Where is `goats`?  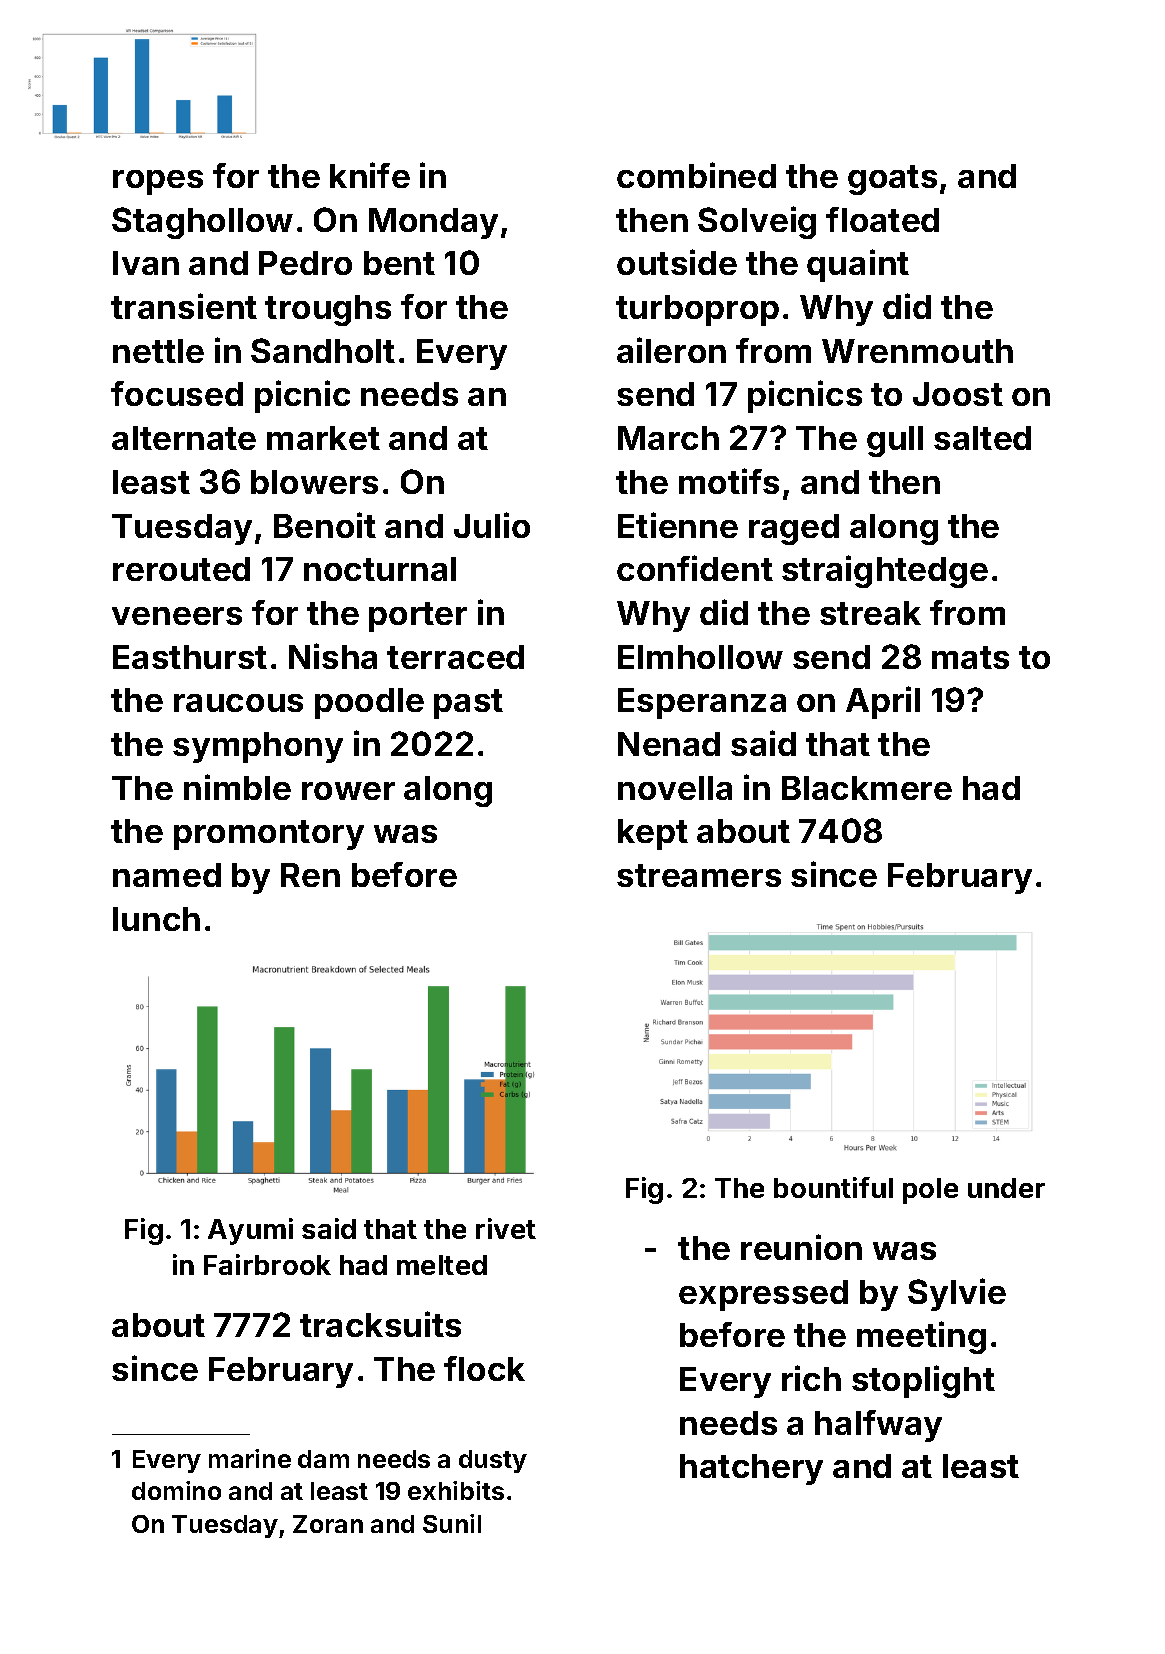
goats is located at coordinates (892, 180).
